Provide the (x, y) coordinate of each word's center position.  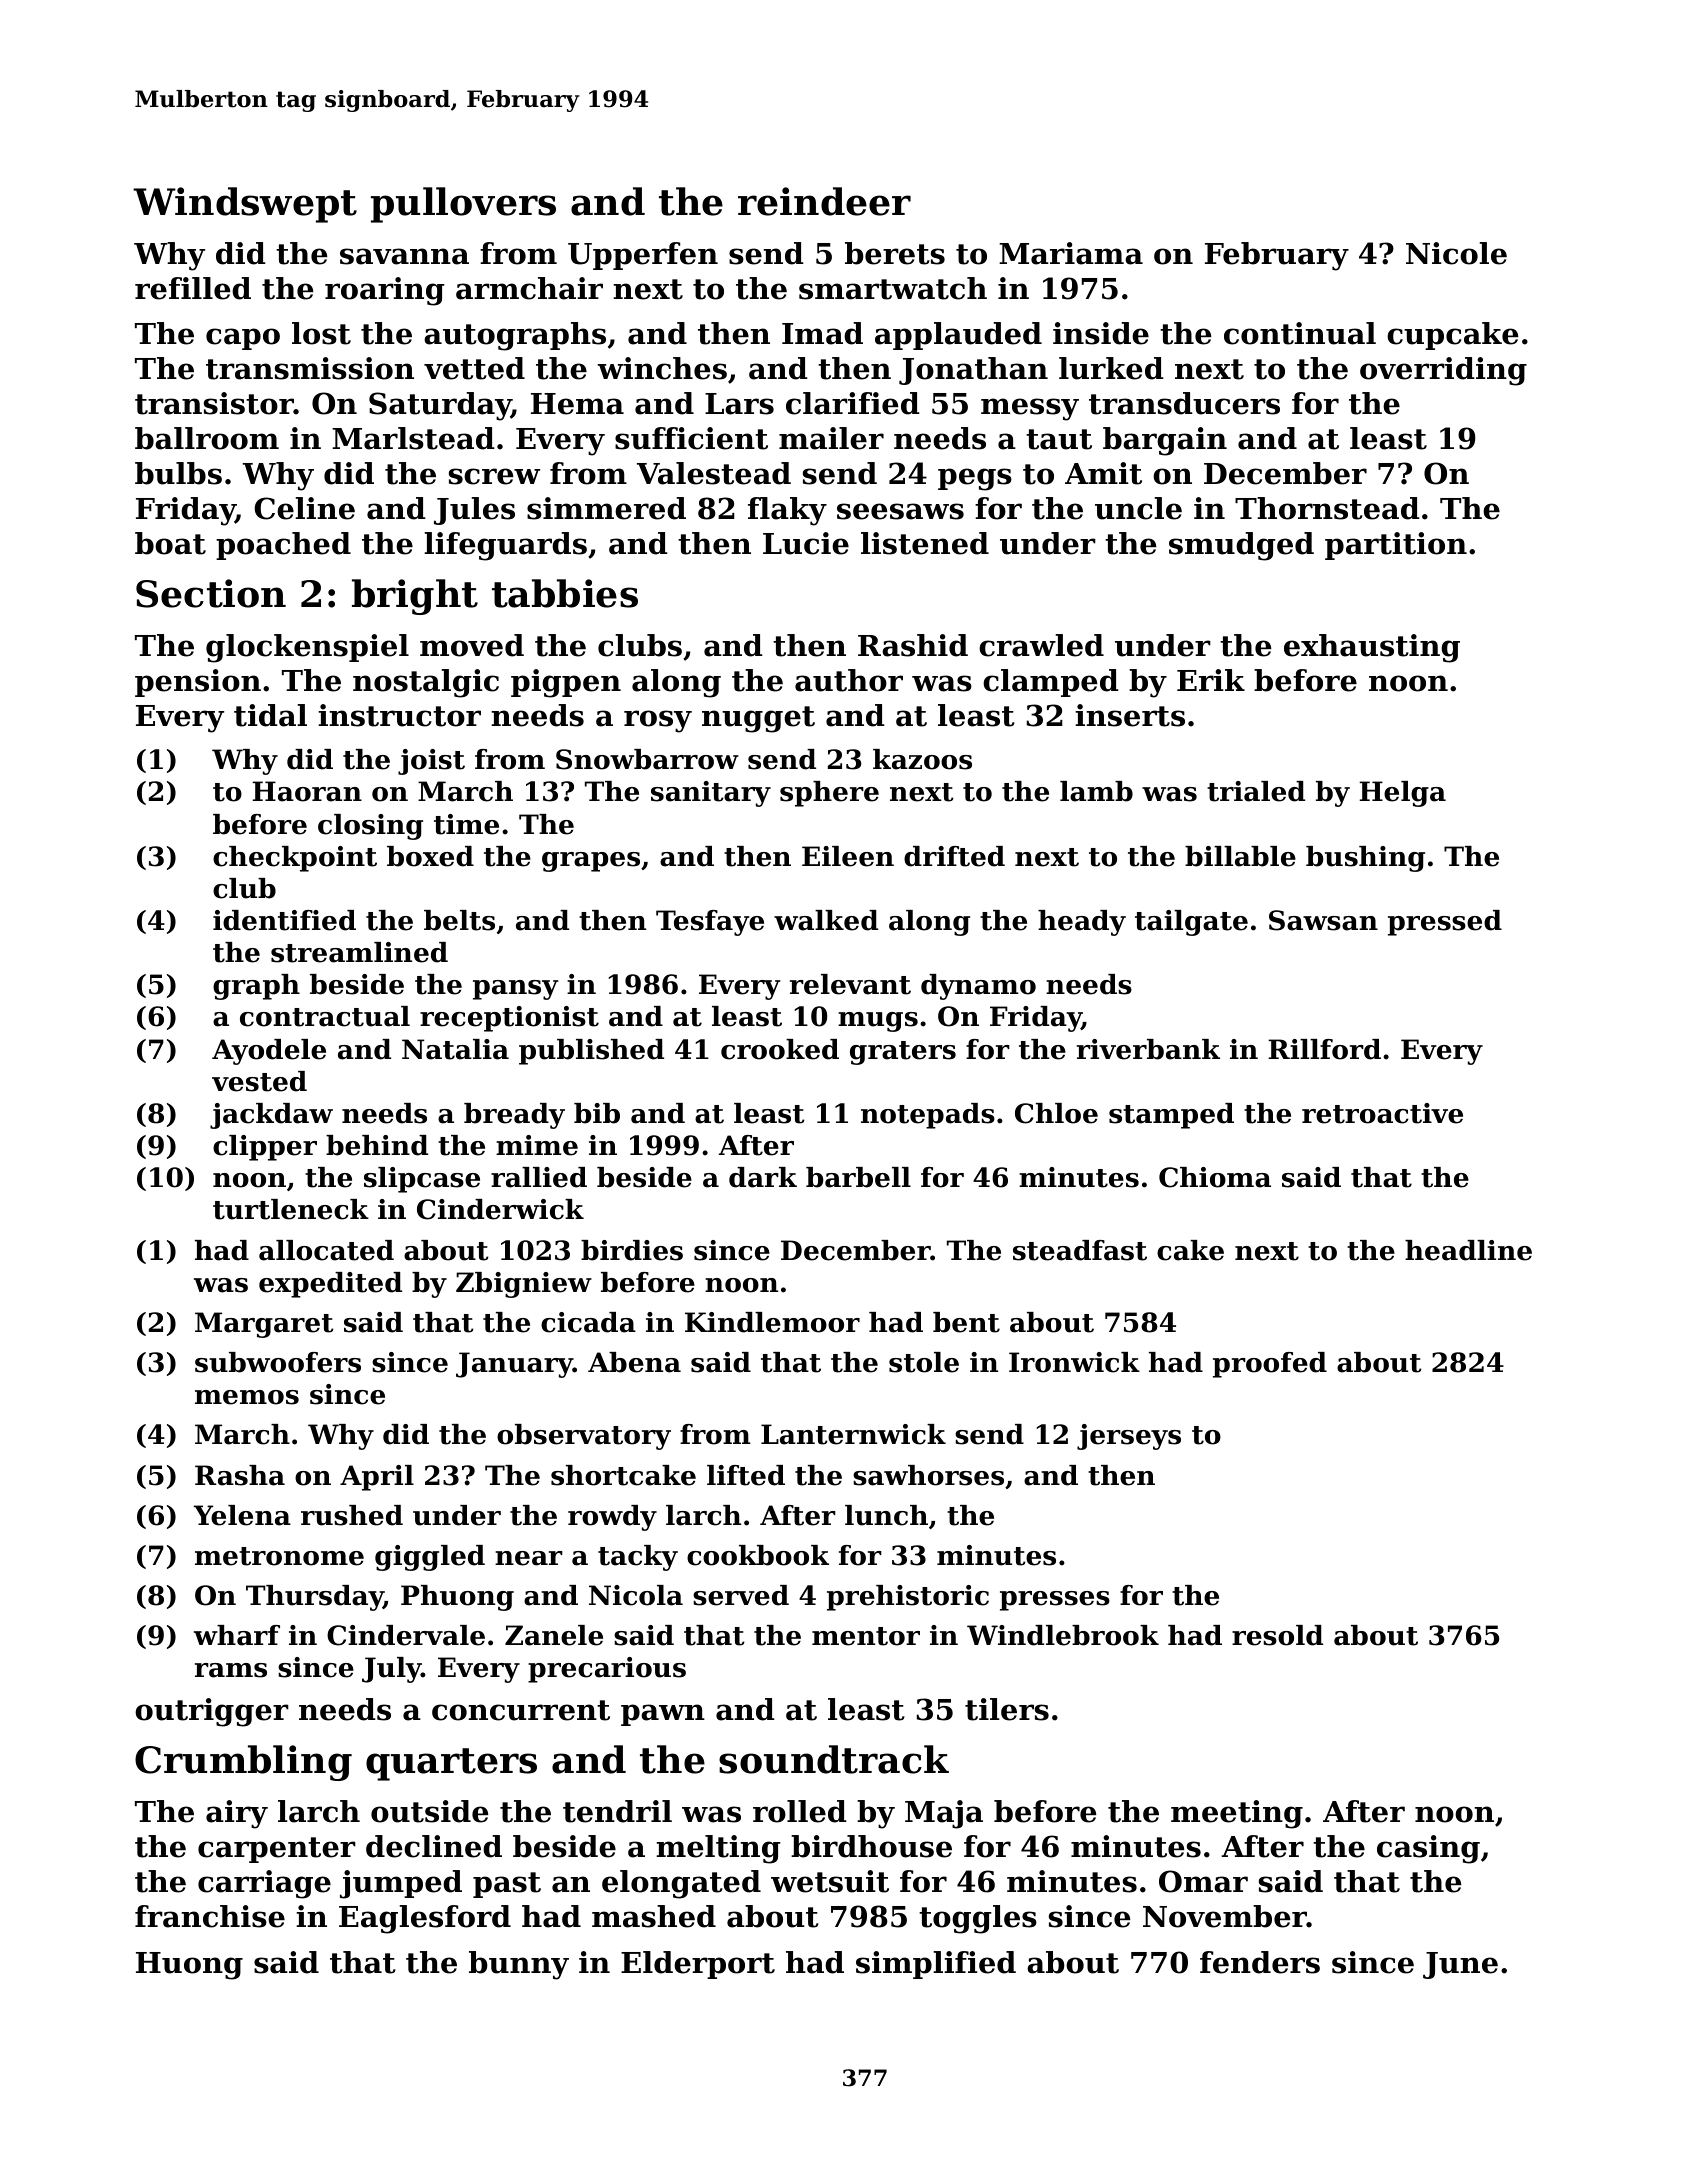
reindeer (824, 201)
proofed (1270, 1365)
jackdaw (271, 1116)
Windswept (245, 205)
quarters (451, 1764)
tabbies (565, 593)
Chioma (1215, 1177)
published (591, 1052)
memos (247, 1397)
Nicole (1456, 253)
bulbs (178, 473)
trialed (1256, 791)
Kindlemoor (772, 1322)
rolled (800, 1811)
